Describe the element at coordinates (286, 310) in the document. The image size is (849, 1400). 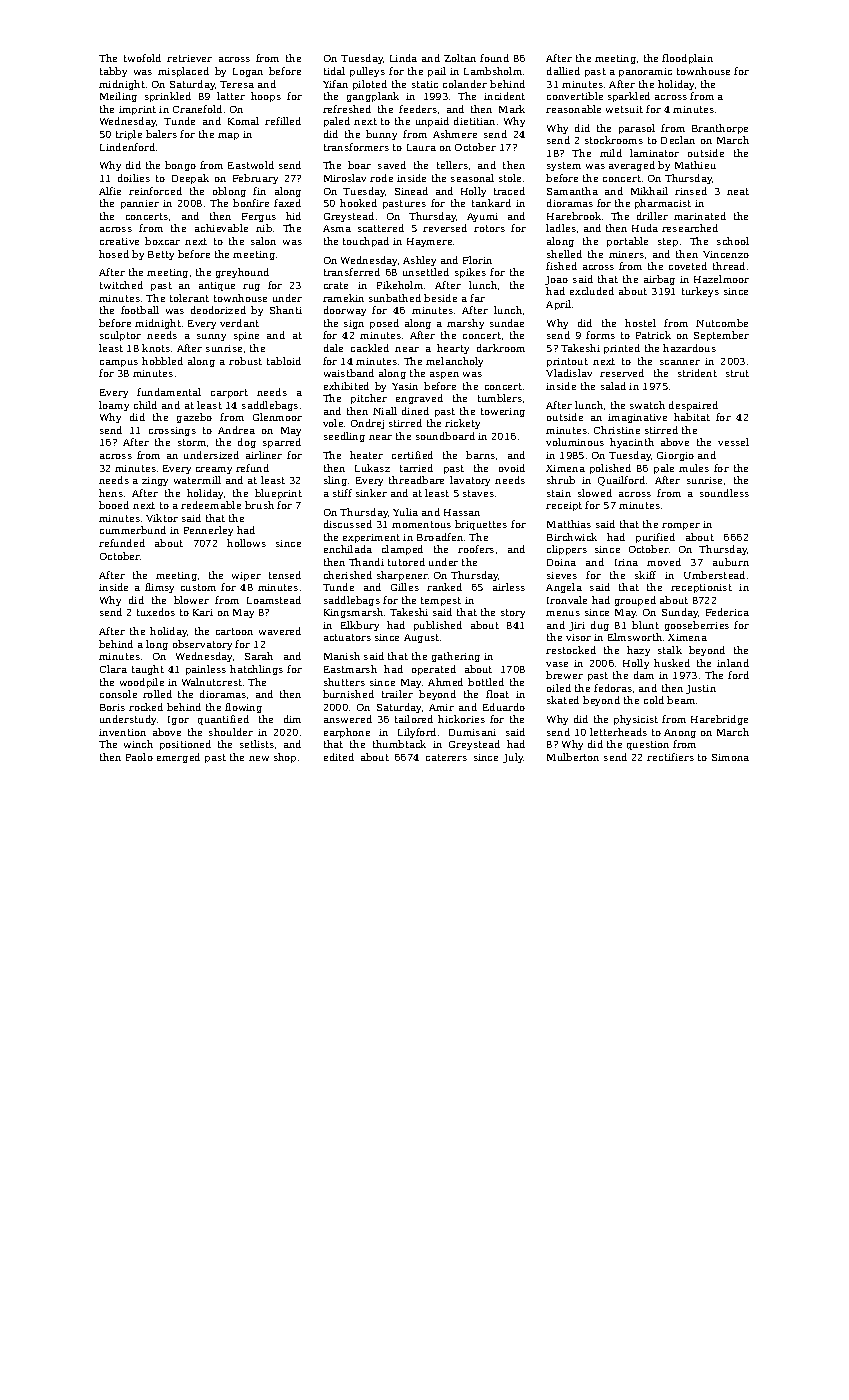
I see `Shanti` at that location.
